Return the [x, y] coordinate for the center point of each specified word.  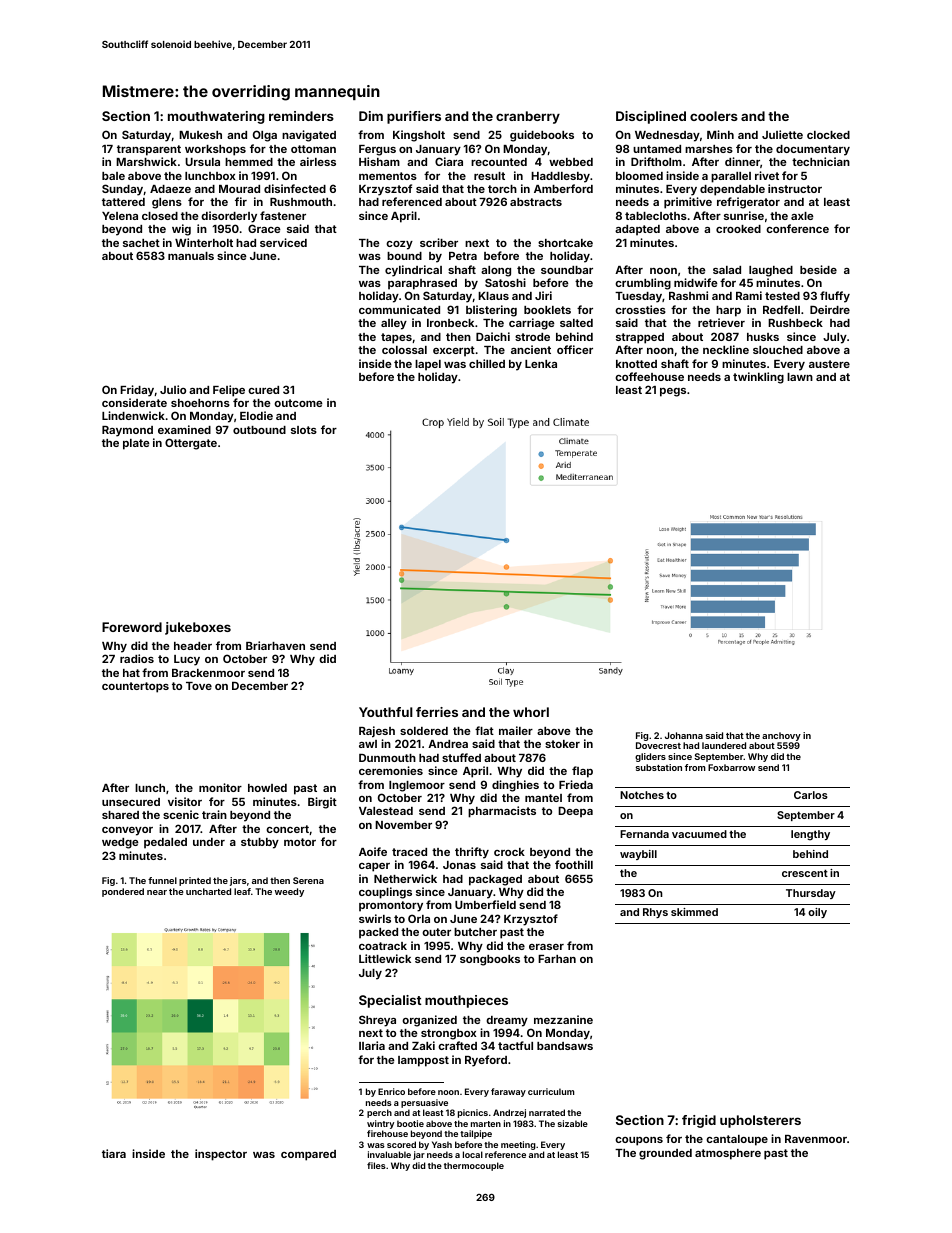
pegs [673, 392]
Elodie [256, 415]
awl [368, 744]
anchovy [781, 736]
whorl [531, 712]
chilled [487, 363]
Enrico [391, 1091]
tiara [114, 1153]
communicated [399, 309]
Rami [749, 295]
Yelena [120, 216]
